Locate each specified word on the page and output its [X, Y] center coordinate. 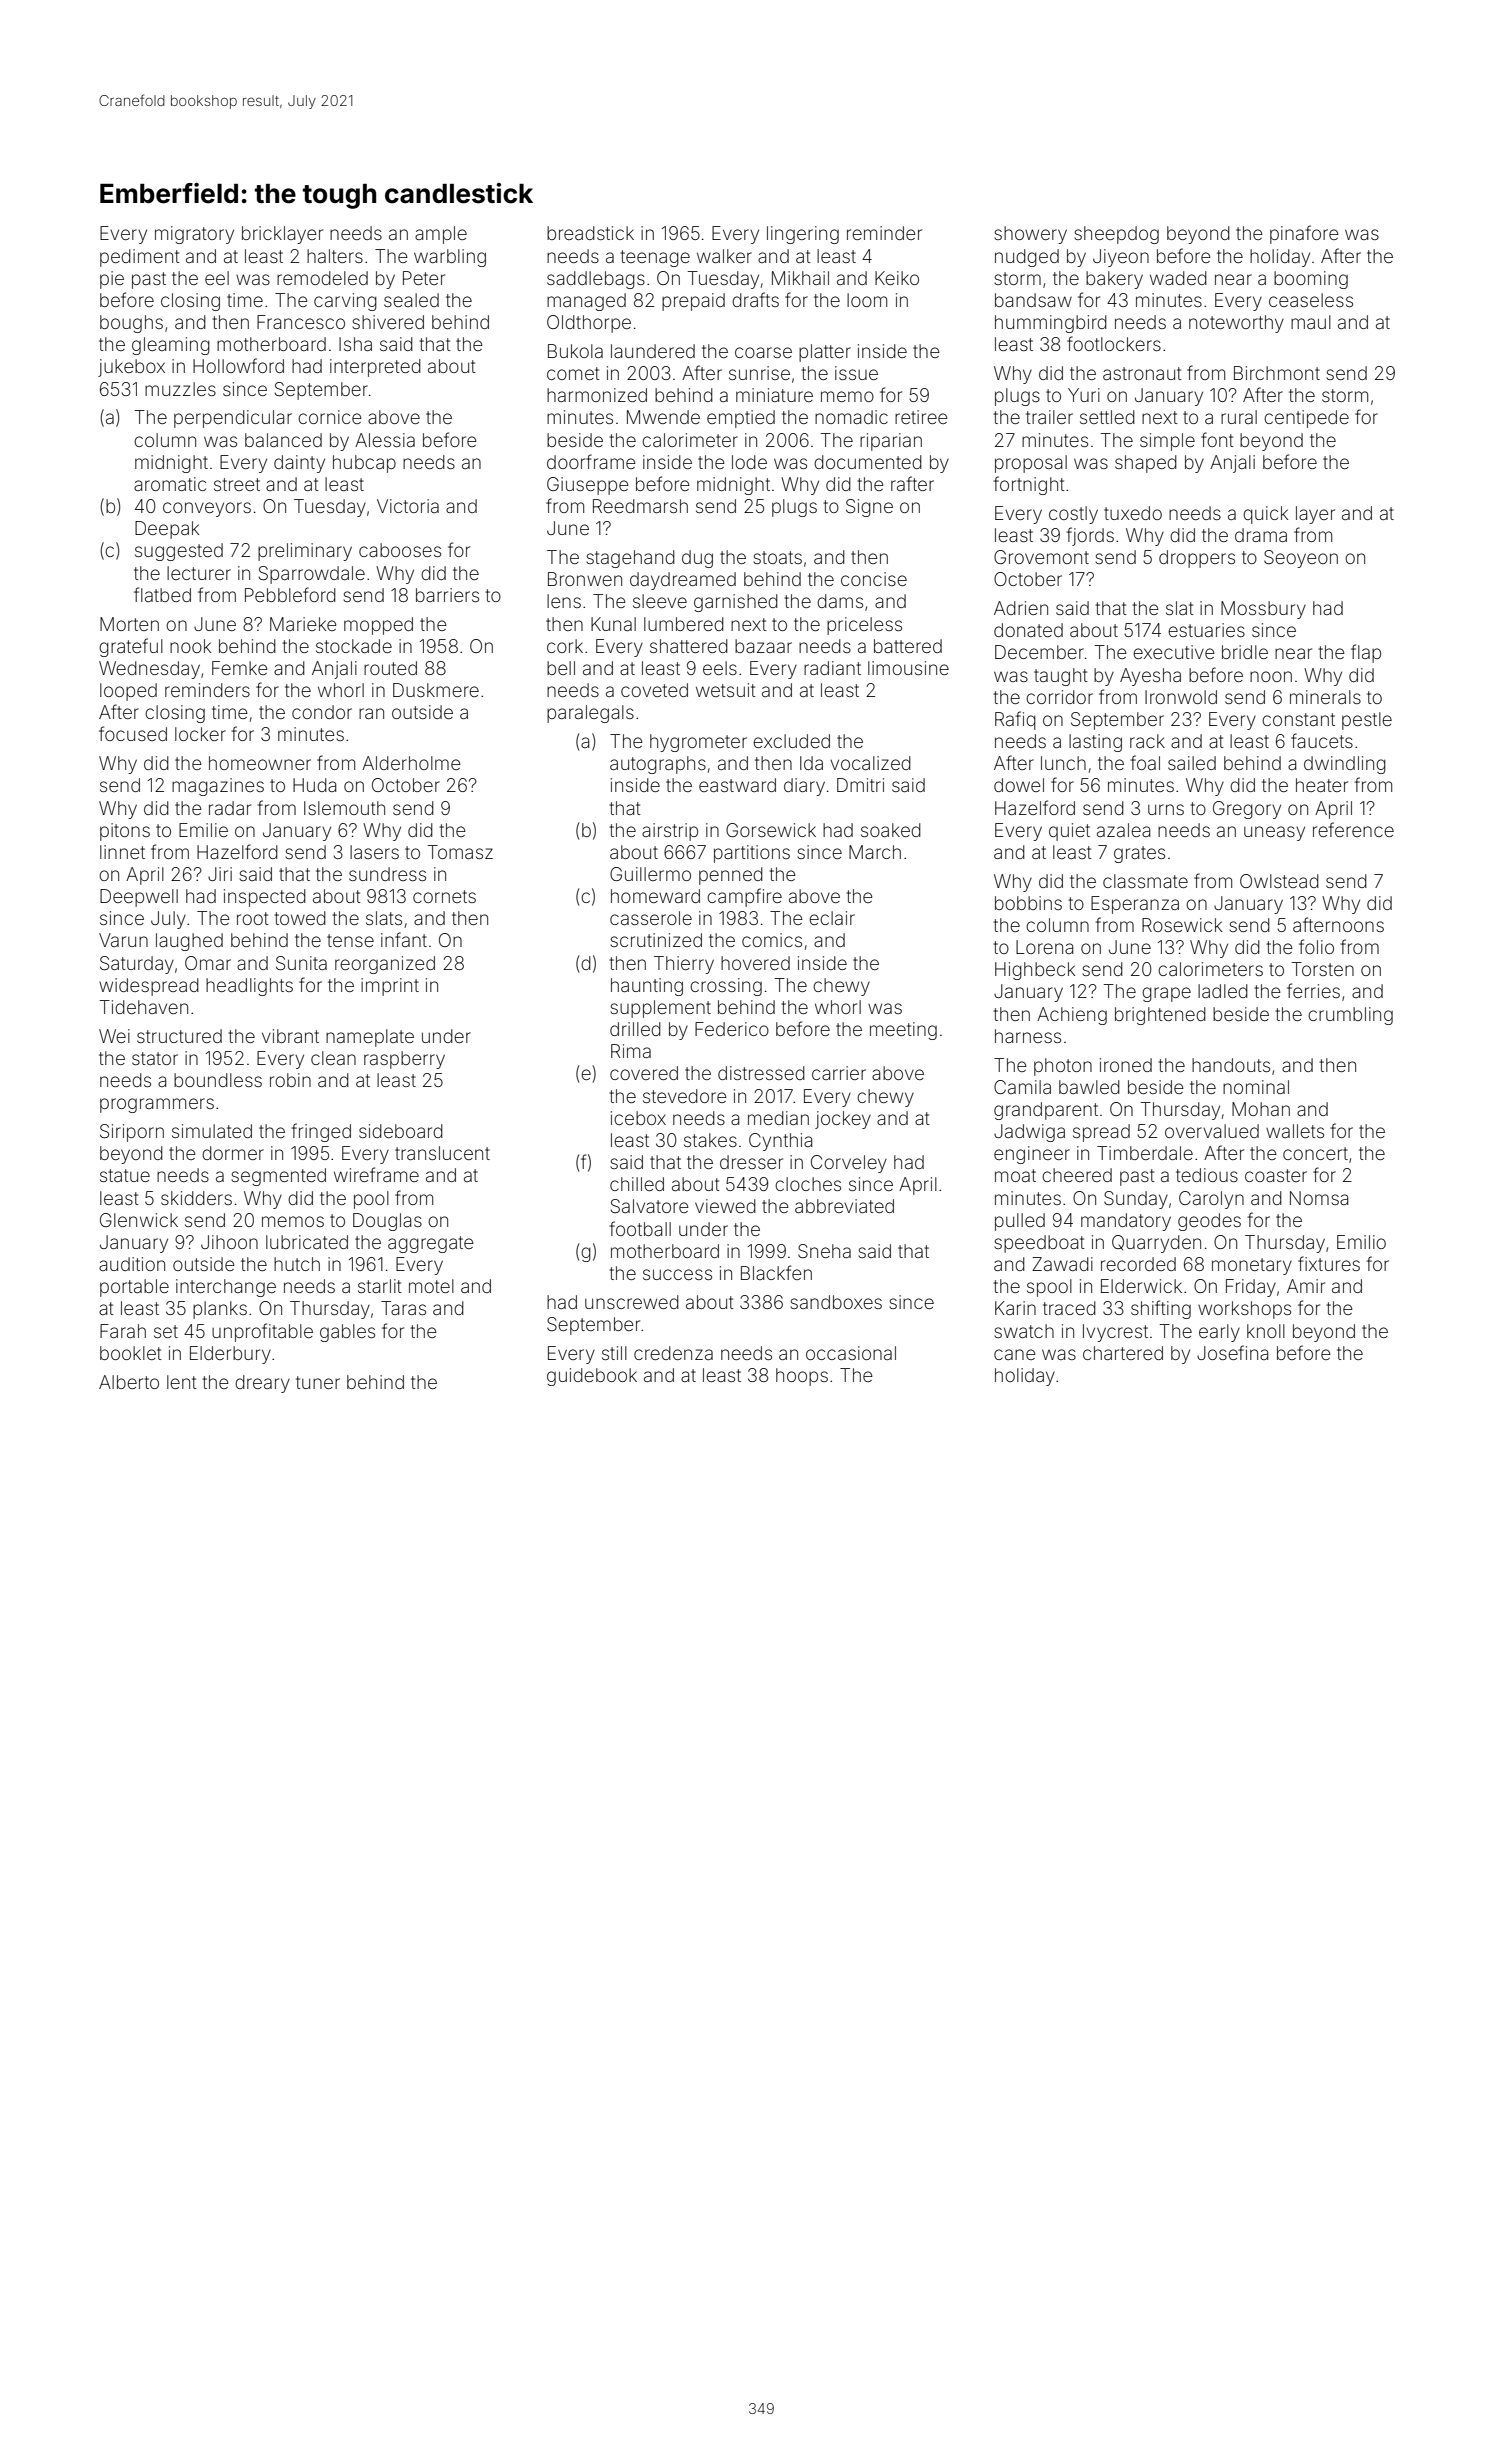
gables [347, 1333]
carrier [839, 1073]
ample [441, 235]
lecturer [199, 573]
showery [1031, 235]
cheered [1077, 1175]
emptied [741, 419]
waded [1178, 278]
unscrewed [632, 1302]
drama [1261, 535]
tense [350, 940]
